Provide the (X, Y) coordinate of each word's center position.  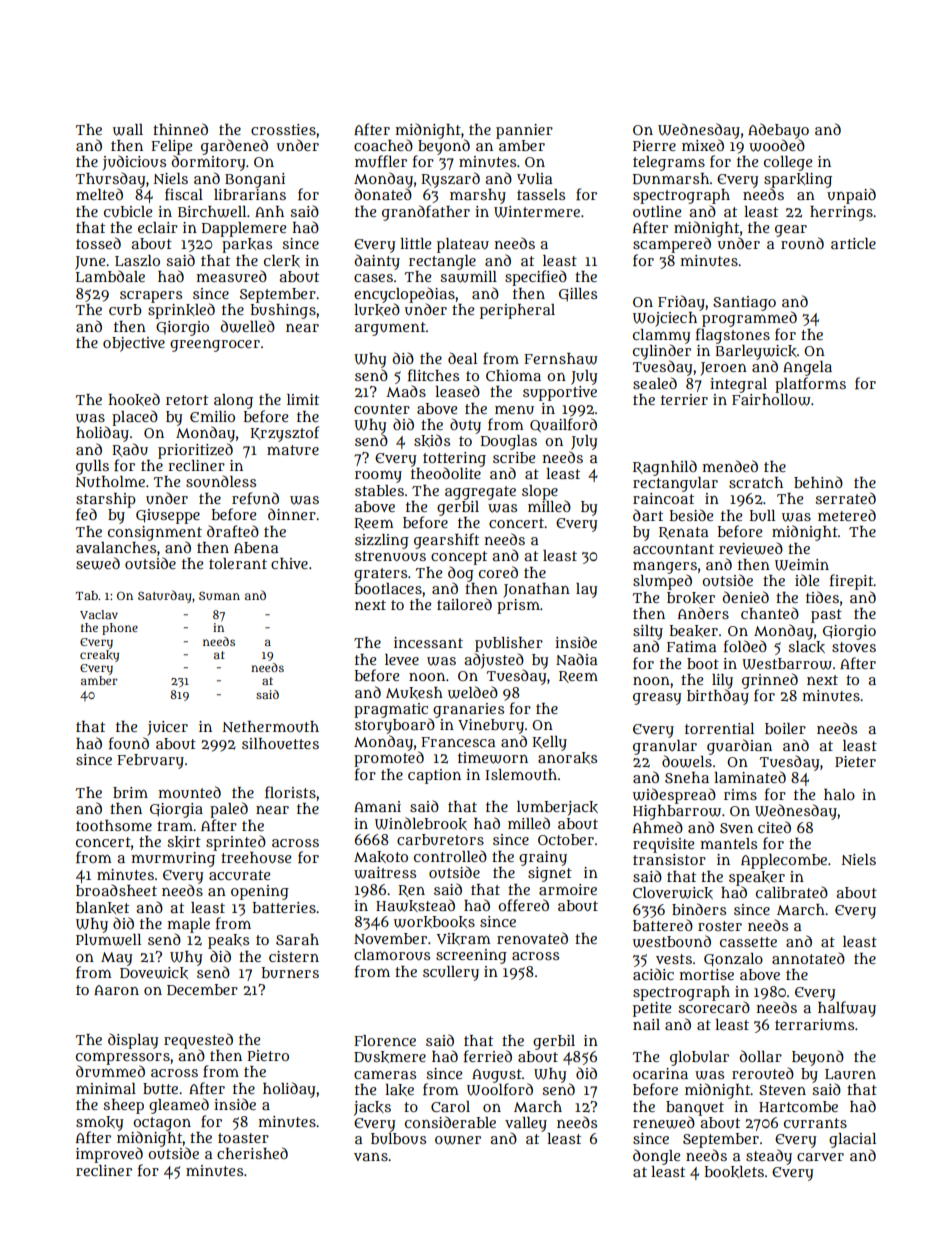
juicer (167, 728)
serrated (845, 498)
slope (540, 492)
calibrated (792, 892)
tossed (98, 243)
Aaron (116, 990)
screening (471, 956)
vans (371, 1157)
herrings (841, 213)
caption (434, 776)
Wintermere (537, 212)
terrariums (814, 1024)
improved (109, 1155)
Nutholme (110, 481)
